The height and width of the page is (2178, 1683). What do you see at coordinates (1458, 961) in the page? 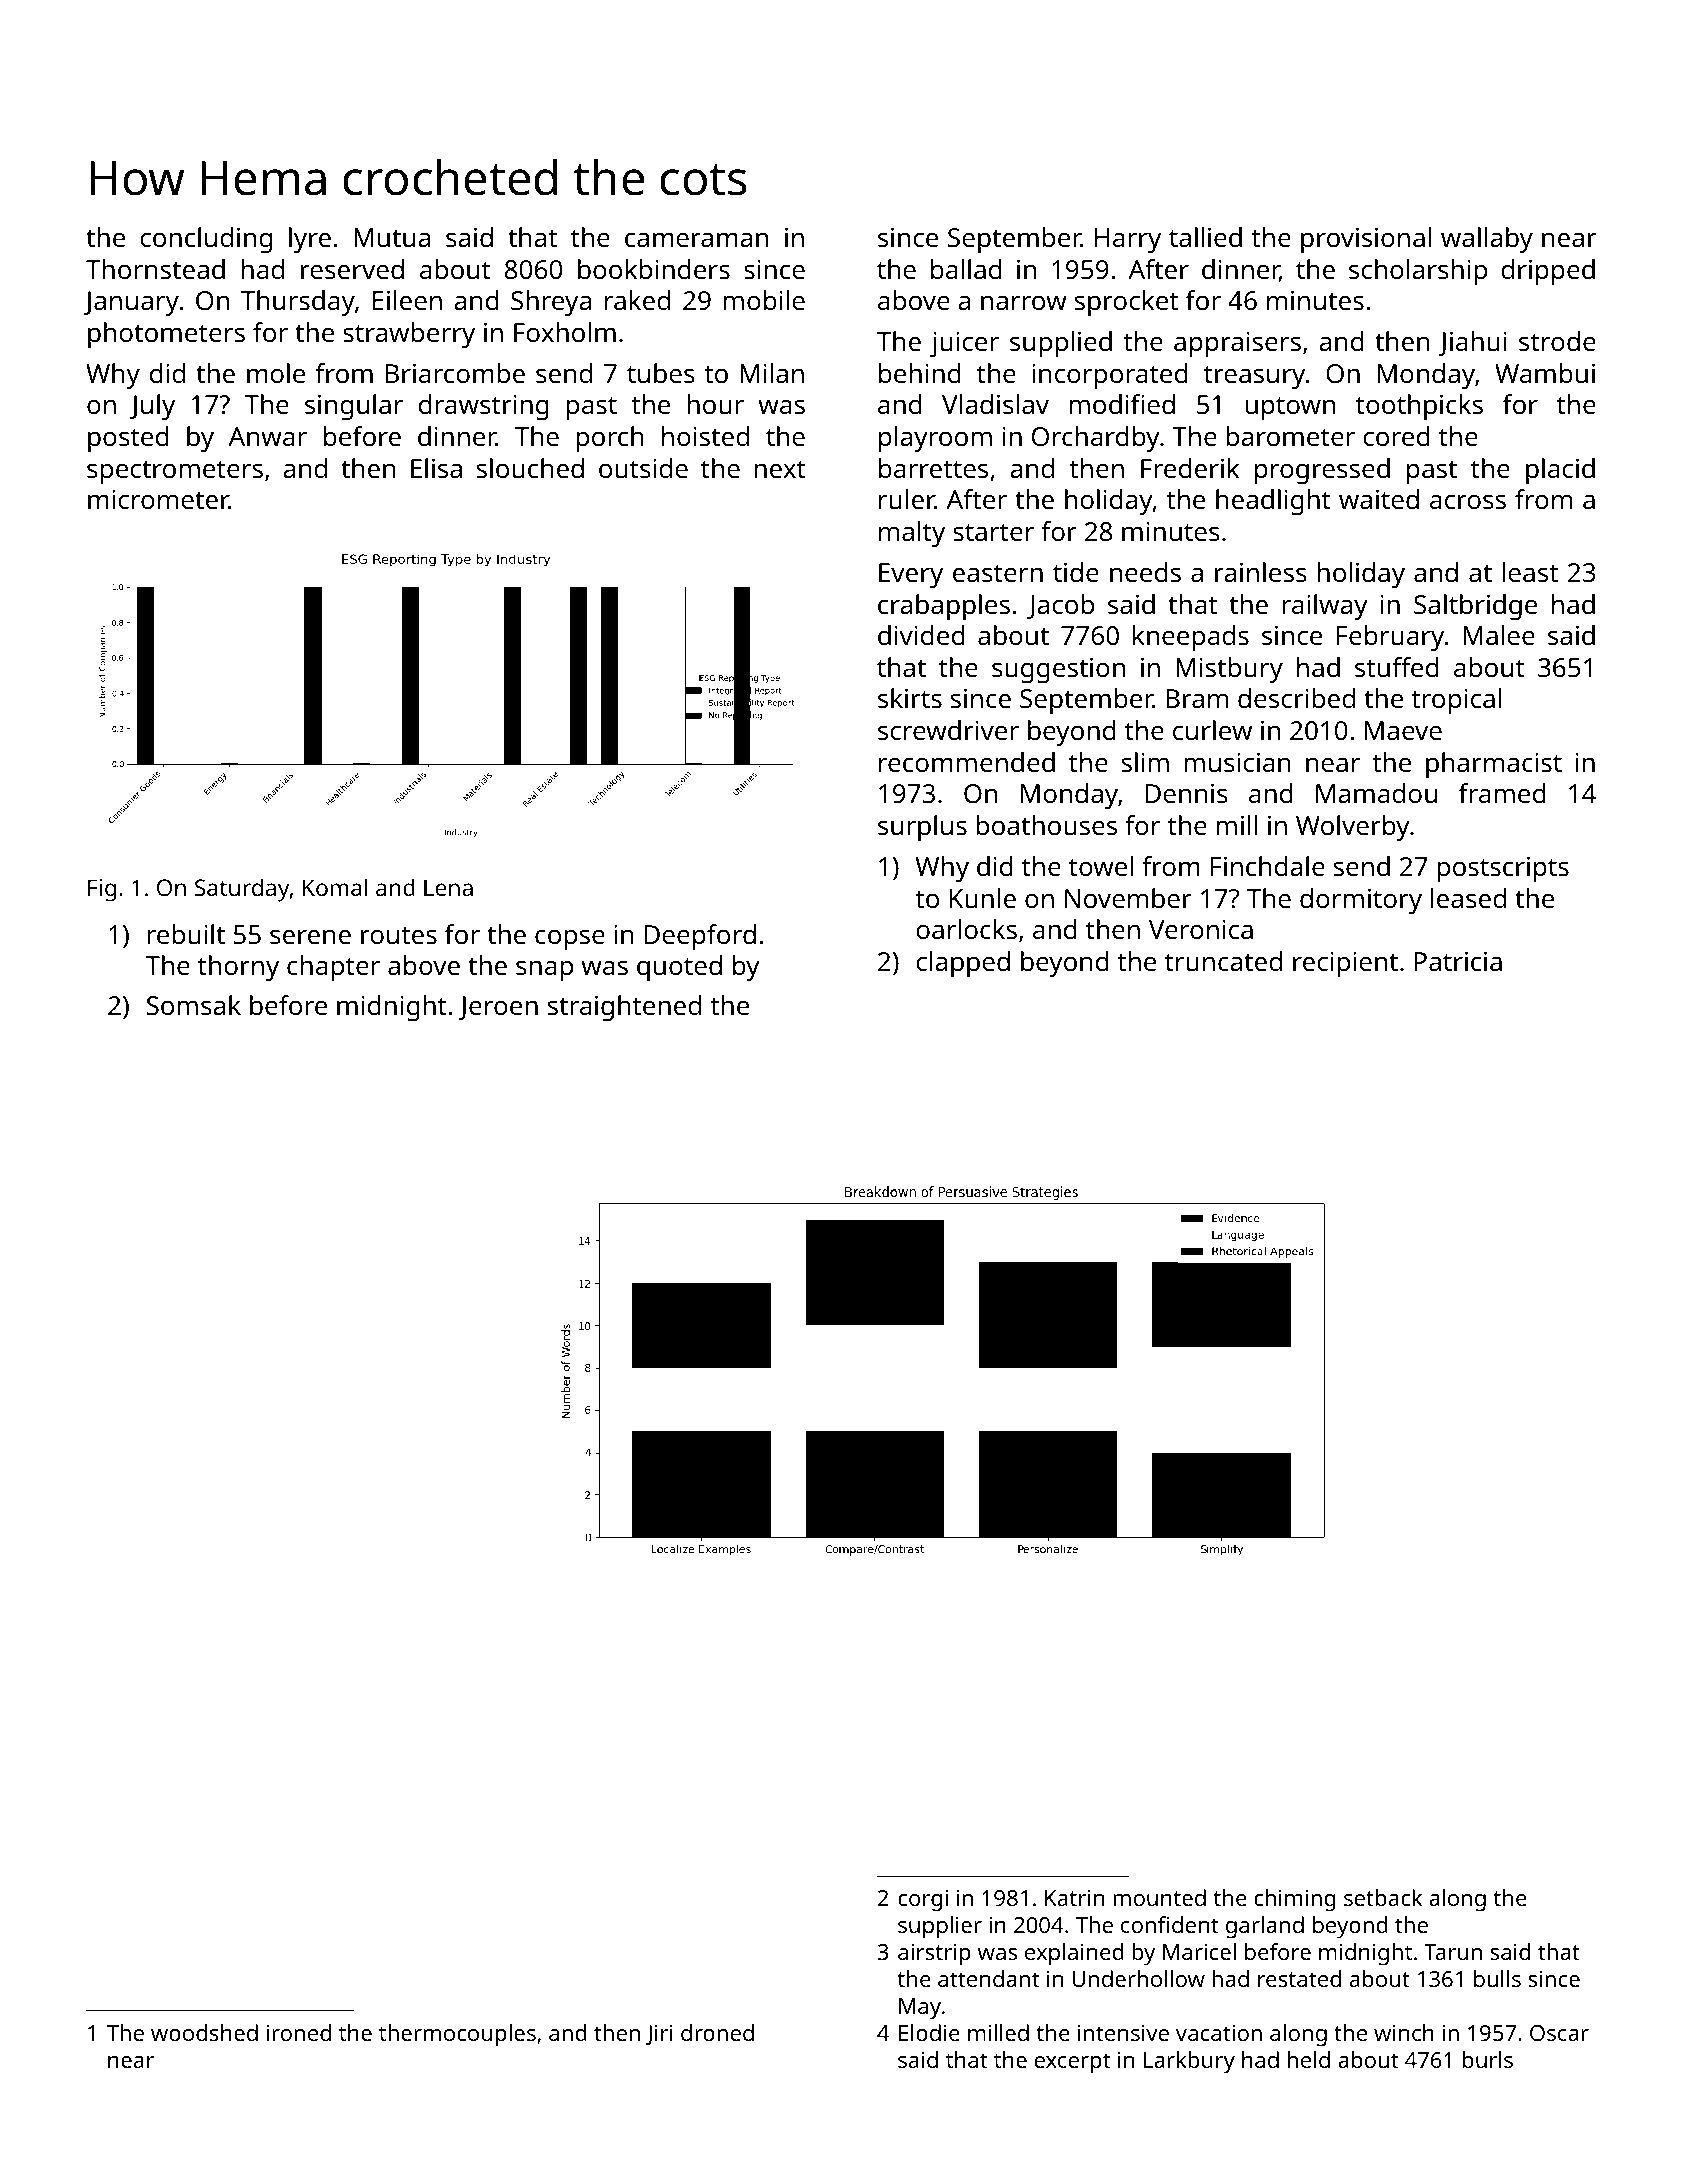
I see `Patricia` at bounding box center [1458, 961].
